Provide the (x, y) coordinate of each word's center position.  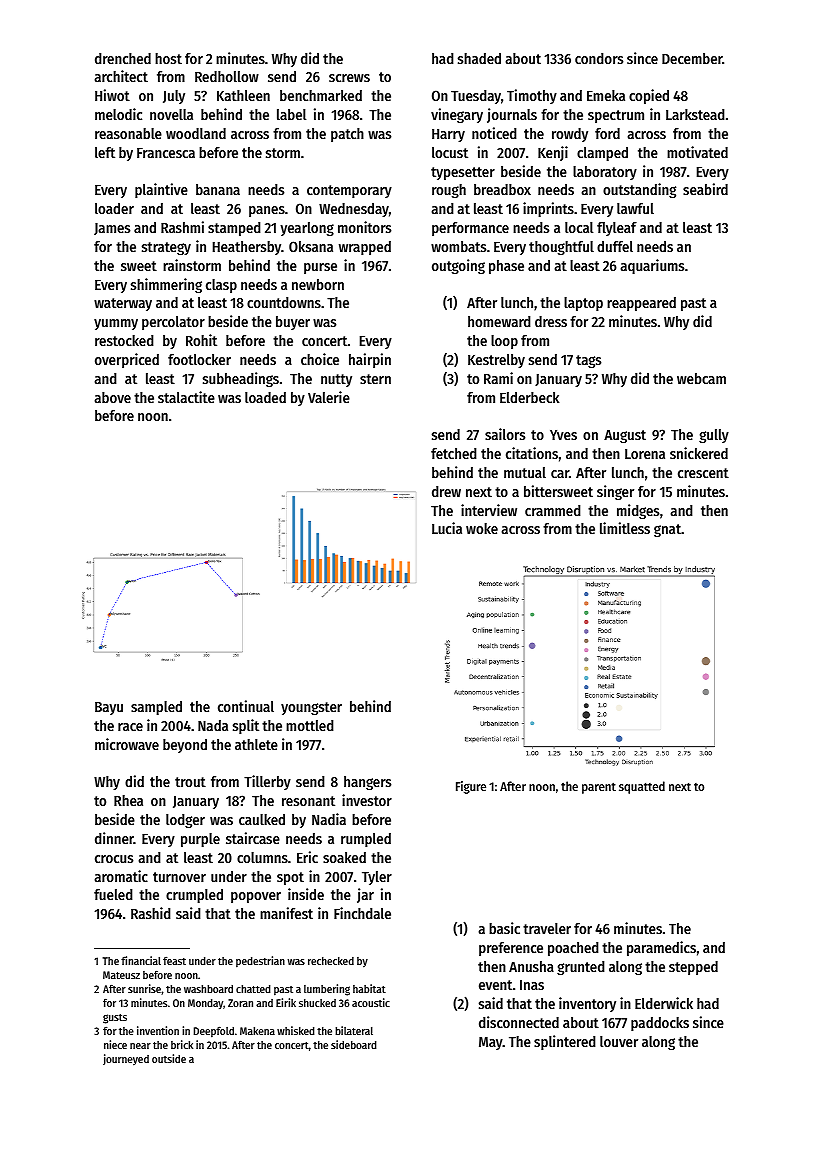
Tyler (377, 878)
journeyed (126, 1059)
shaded (479, 58)
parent (599, 788)
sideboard (354, 1044)
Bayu (109, 708)
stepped (693, 968)
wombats (458, 246)
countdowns (284, 302)
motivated (697, 152)
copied (649, 96)
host (168, 58)
